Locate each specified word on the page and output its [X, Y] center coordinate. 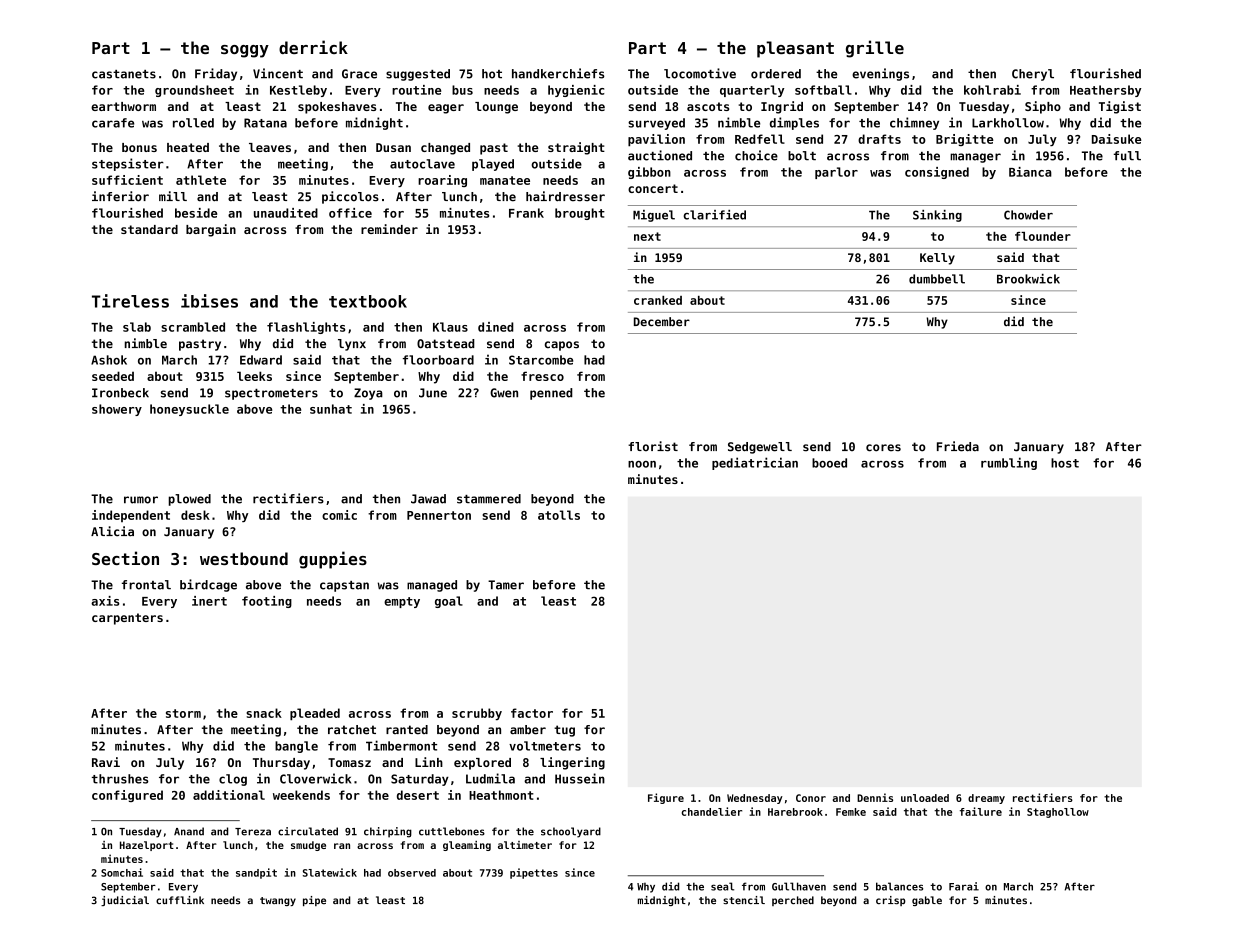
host [1065, 463]
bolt [802, 156]
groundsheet [194, 91]
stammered [489, 499]
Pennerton [439, 515]
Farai [964, 886]
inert [209, 601]
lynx [352, 345]
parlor [836, 173]
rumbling [1009, 463]
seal [722, 886]
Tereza [253, 832]
